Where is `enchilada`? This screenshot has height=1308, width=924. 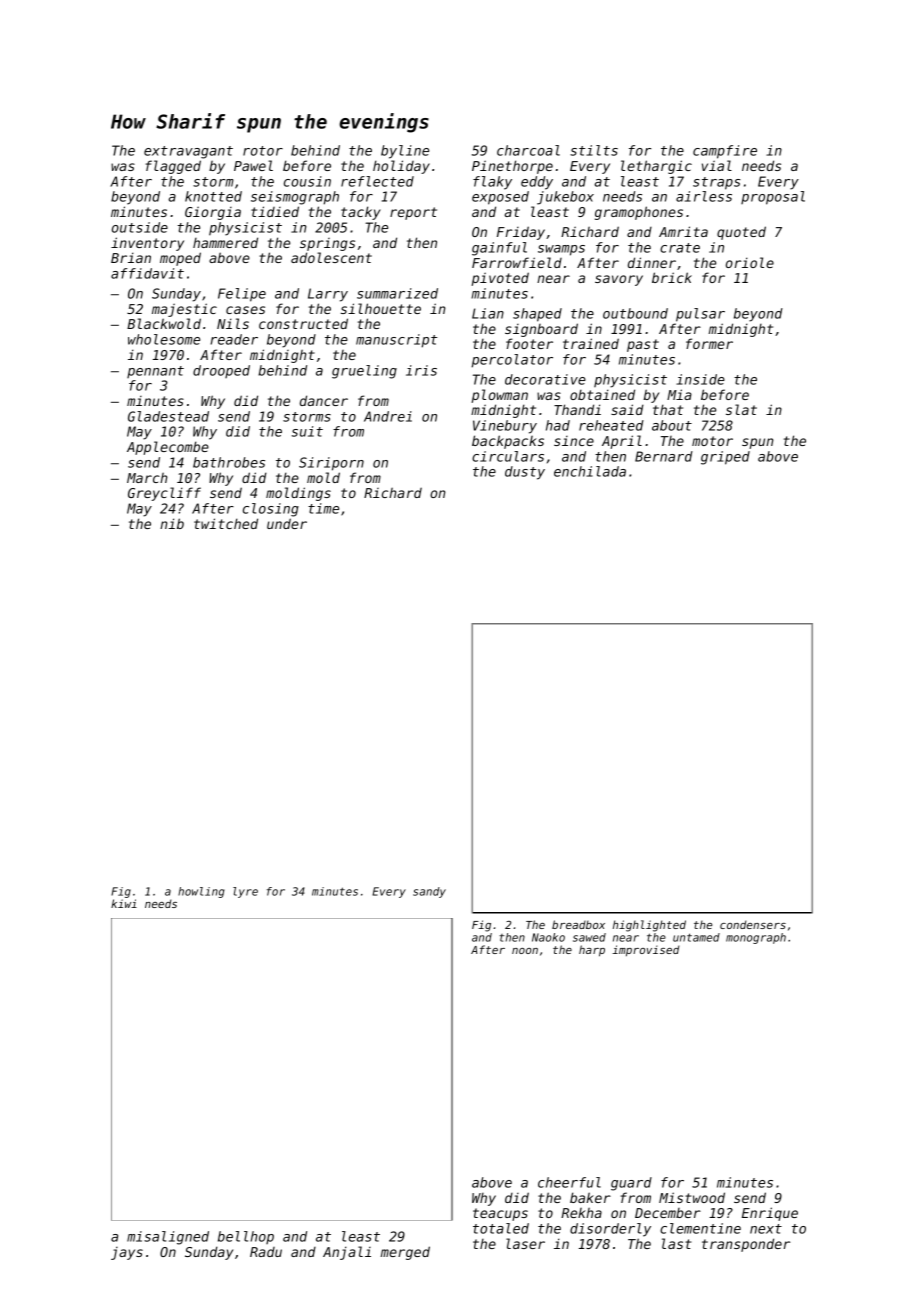
enchilada is located at coordinates (590, 471).
